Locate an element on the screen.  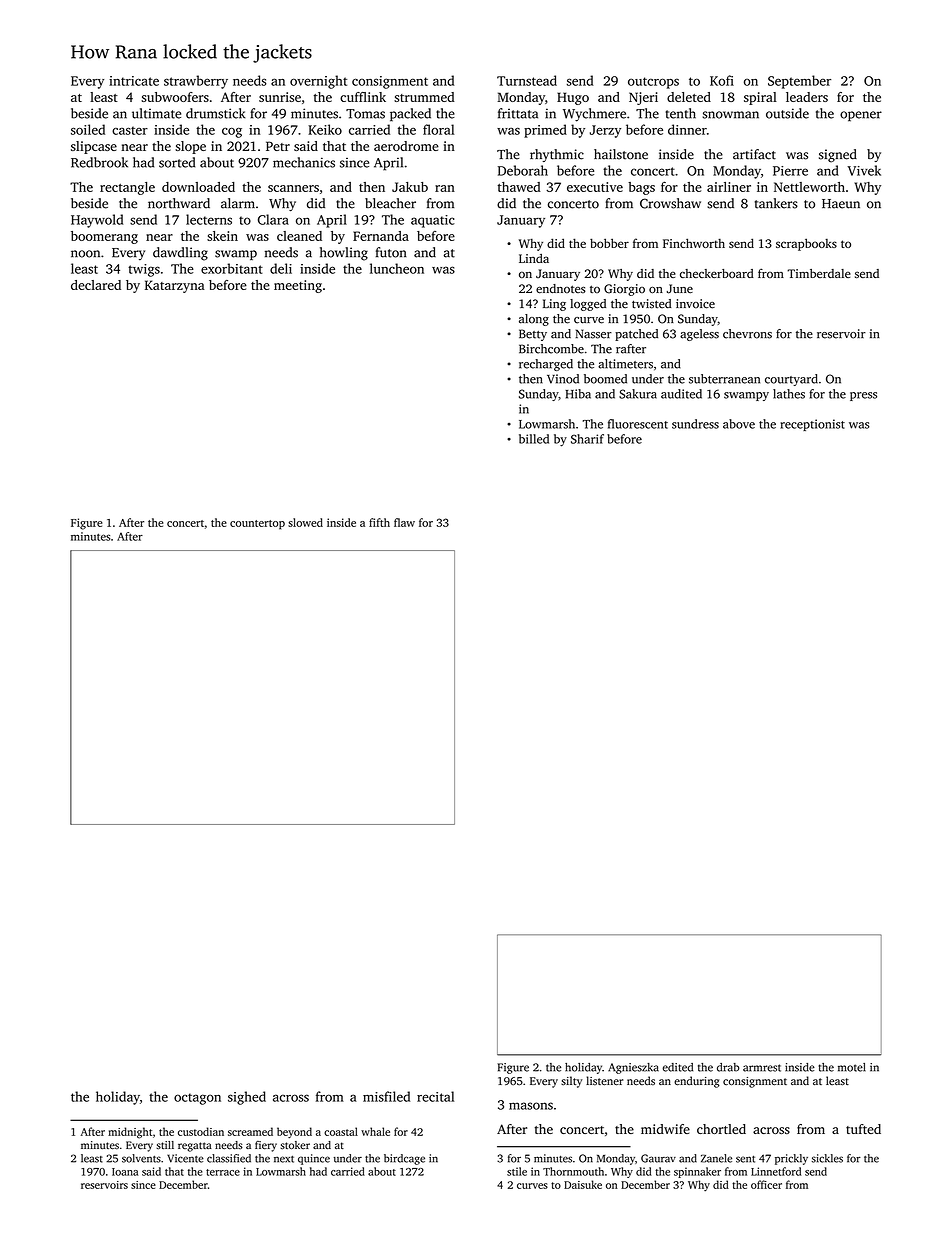
overnight is located at coordinates (318, 82).
